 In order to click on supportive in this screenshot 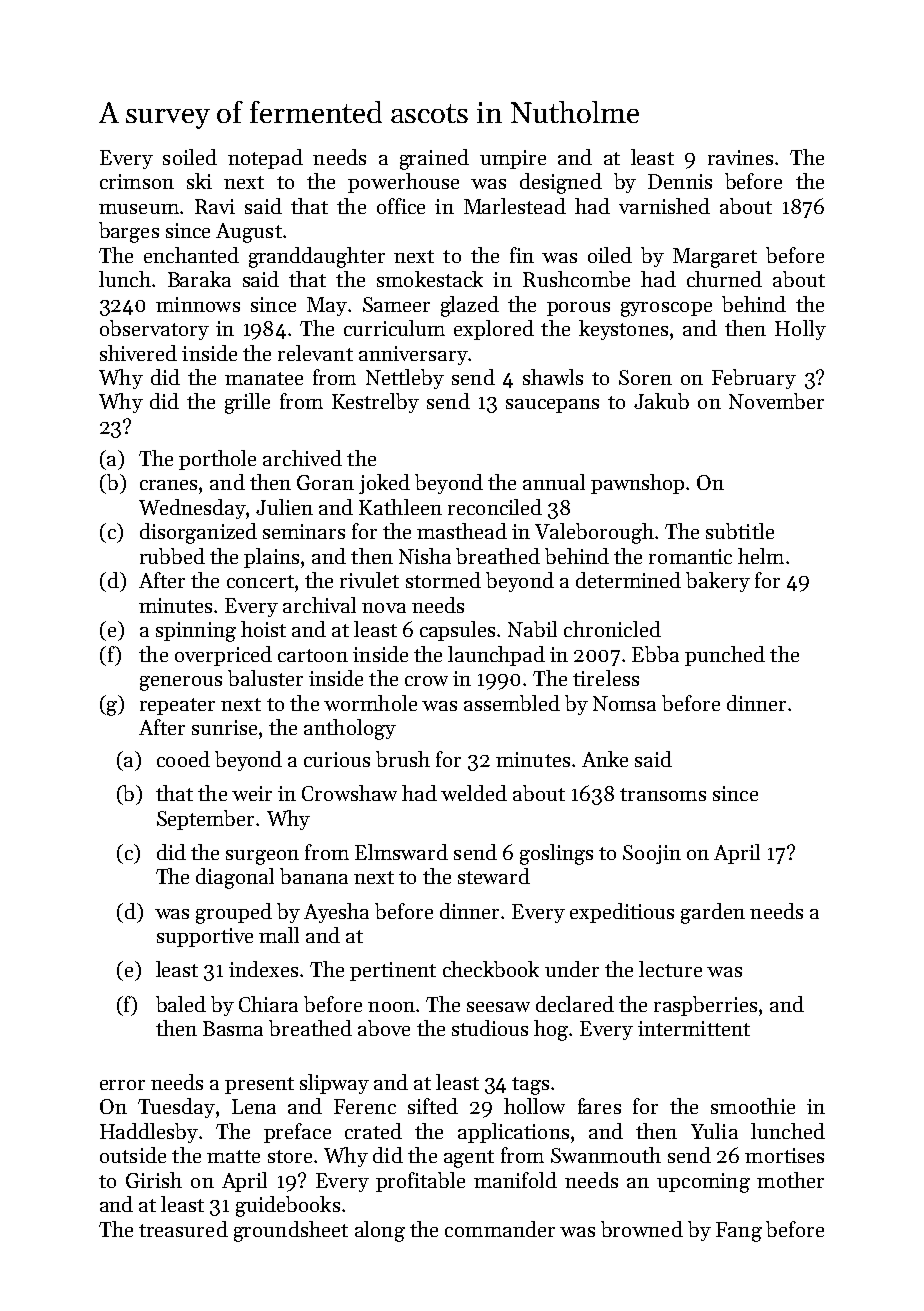, I will do `click(205, 937)`.
